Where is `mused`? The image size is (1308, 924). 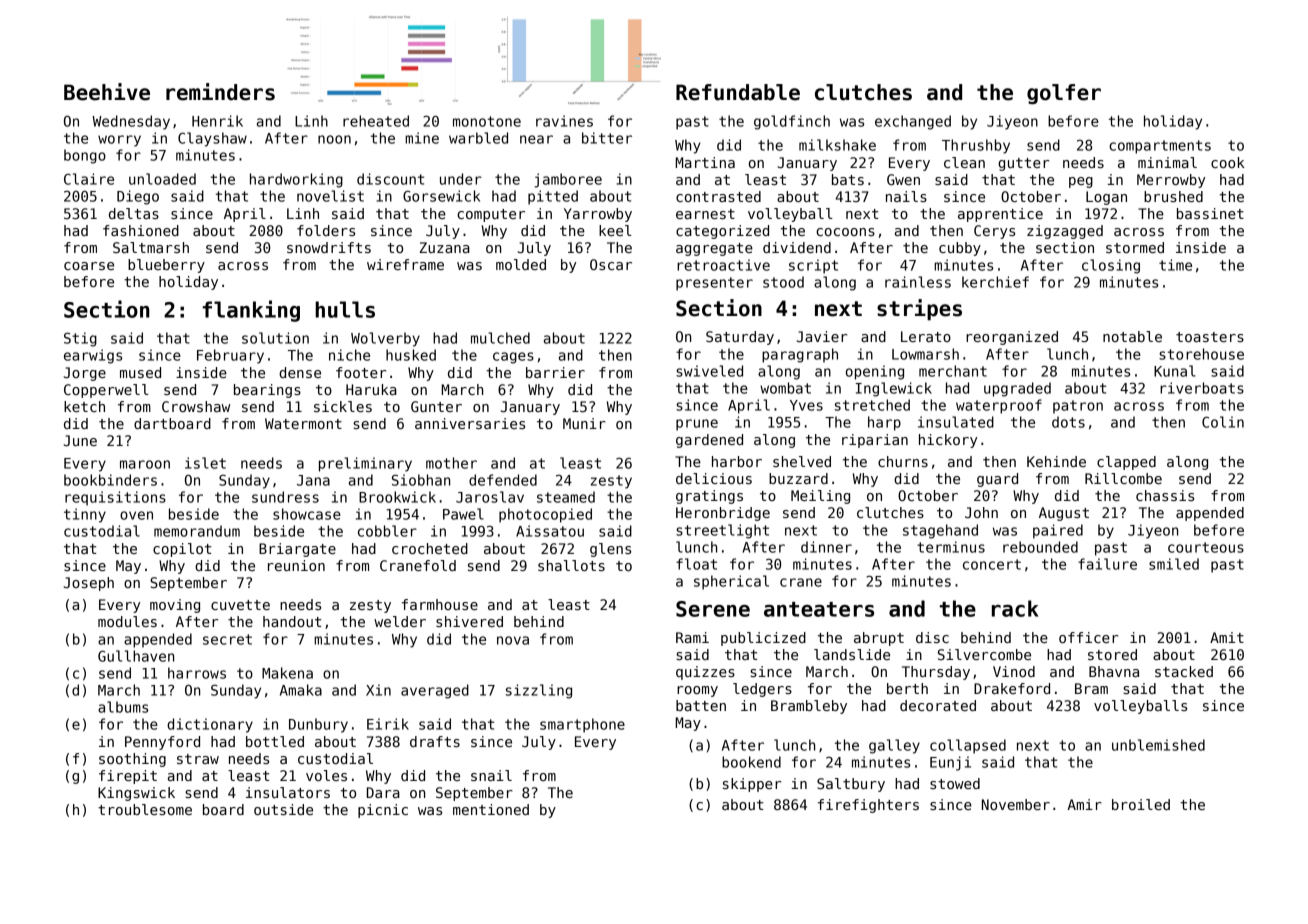 mused is located at coordinates (140, 372).
